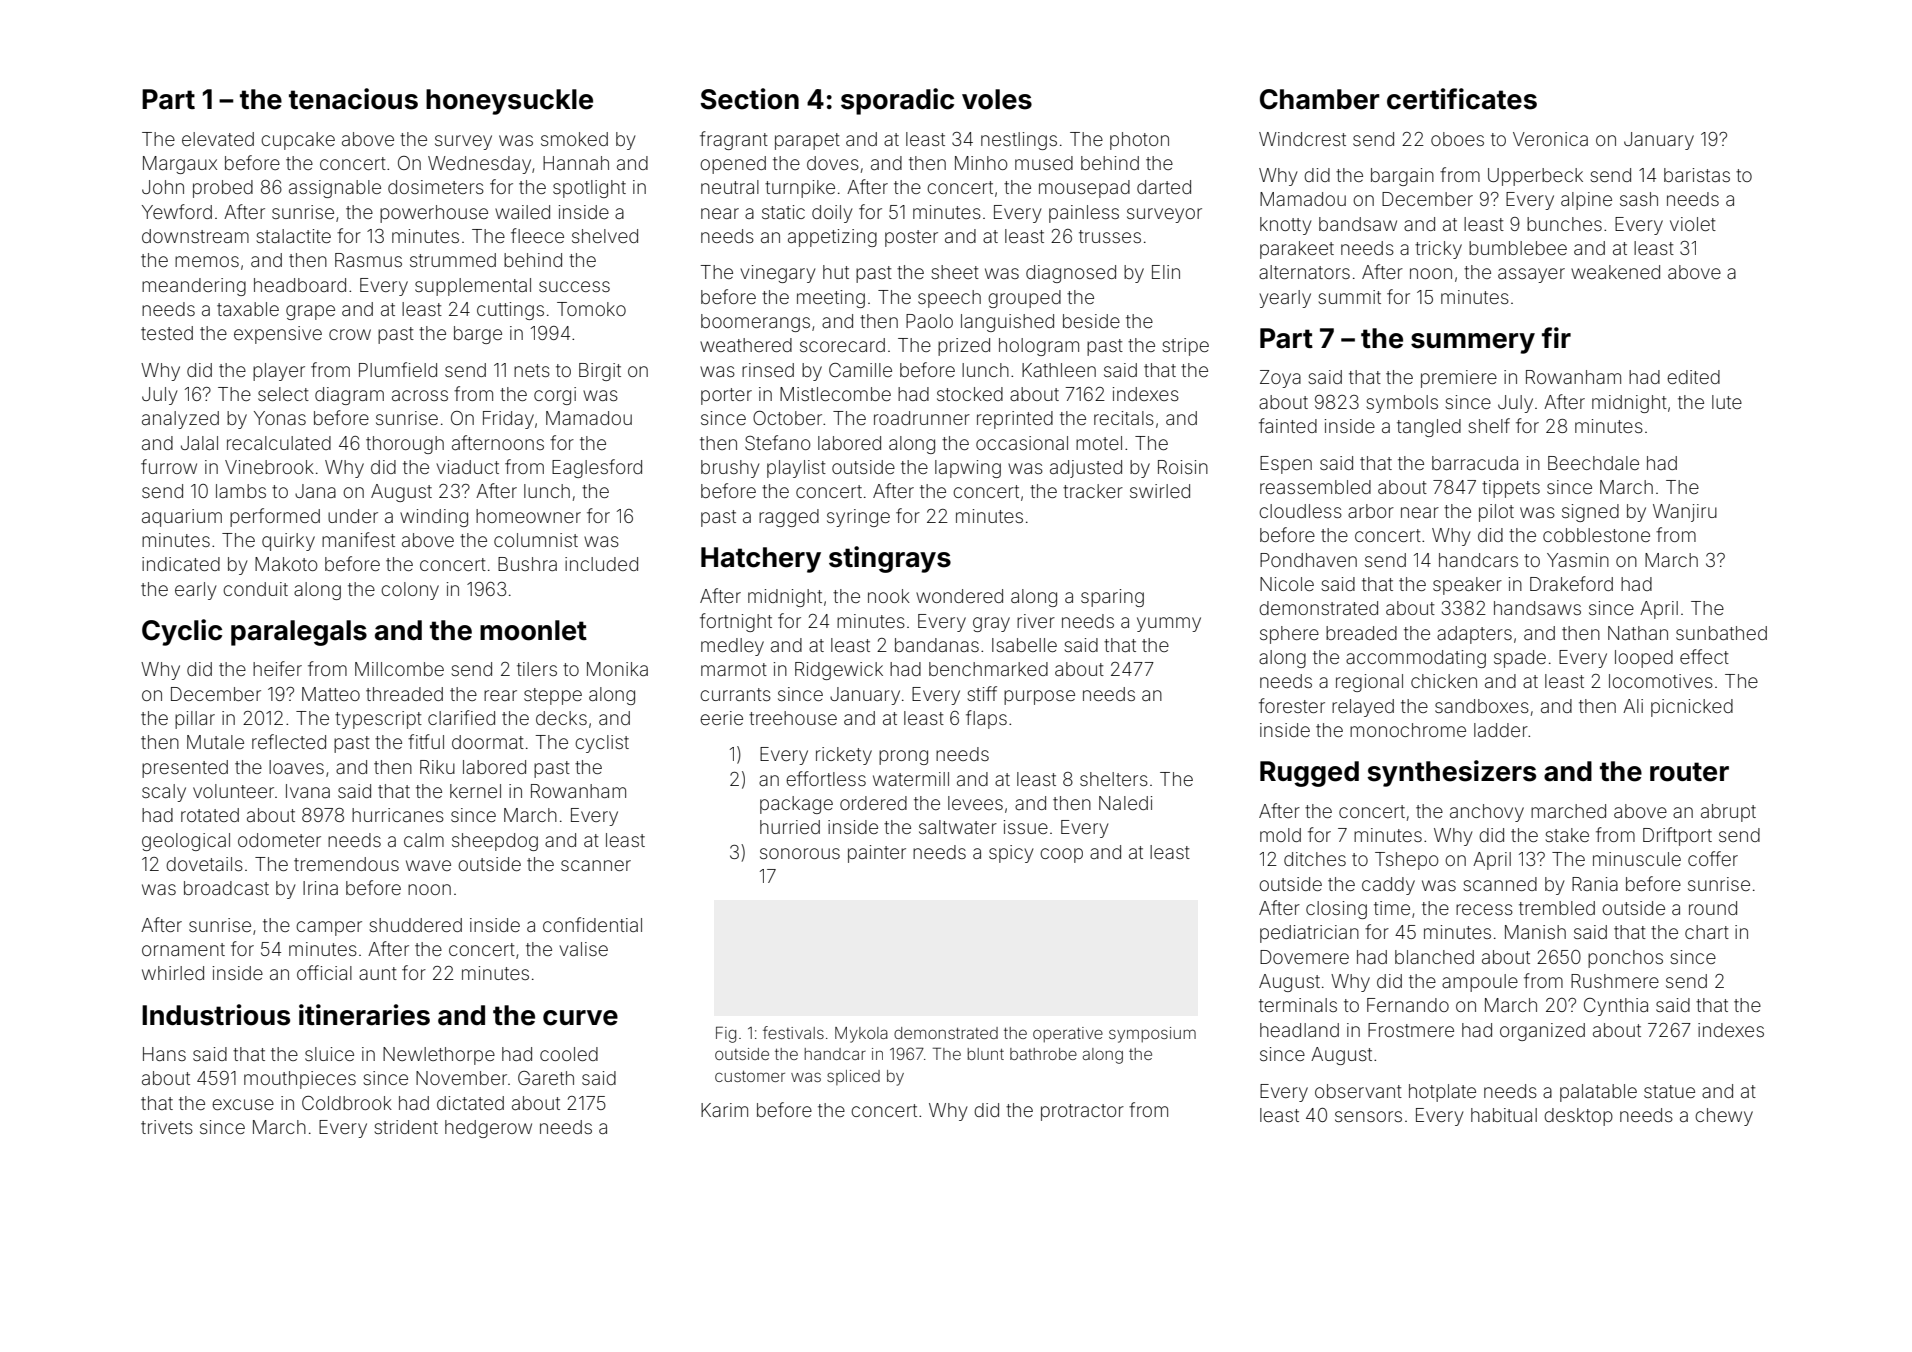 The width and height of the screenshot is (1912, 1352). Describe the element at coordinates (1685, 513) in the screenshot. I see `Wanjiru` at that location.
